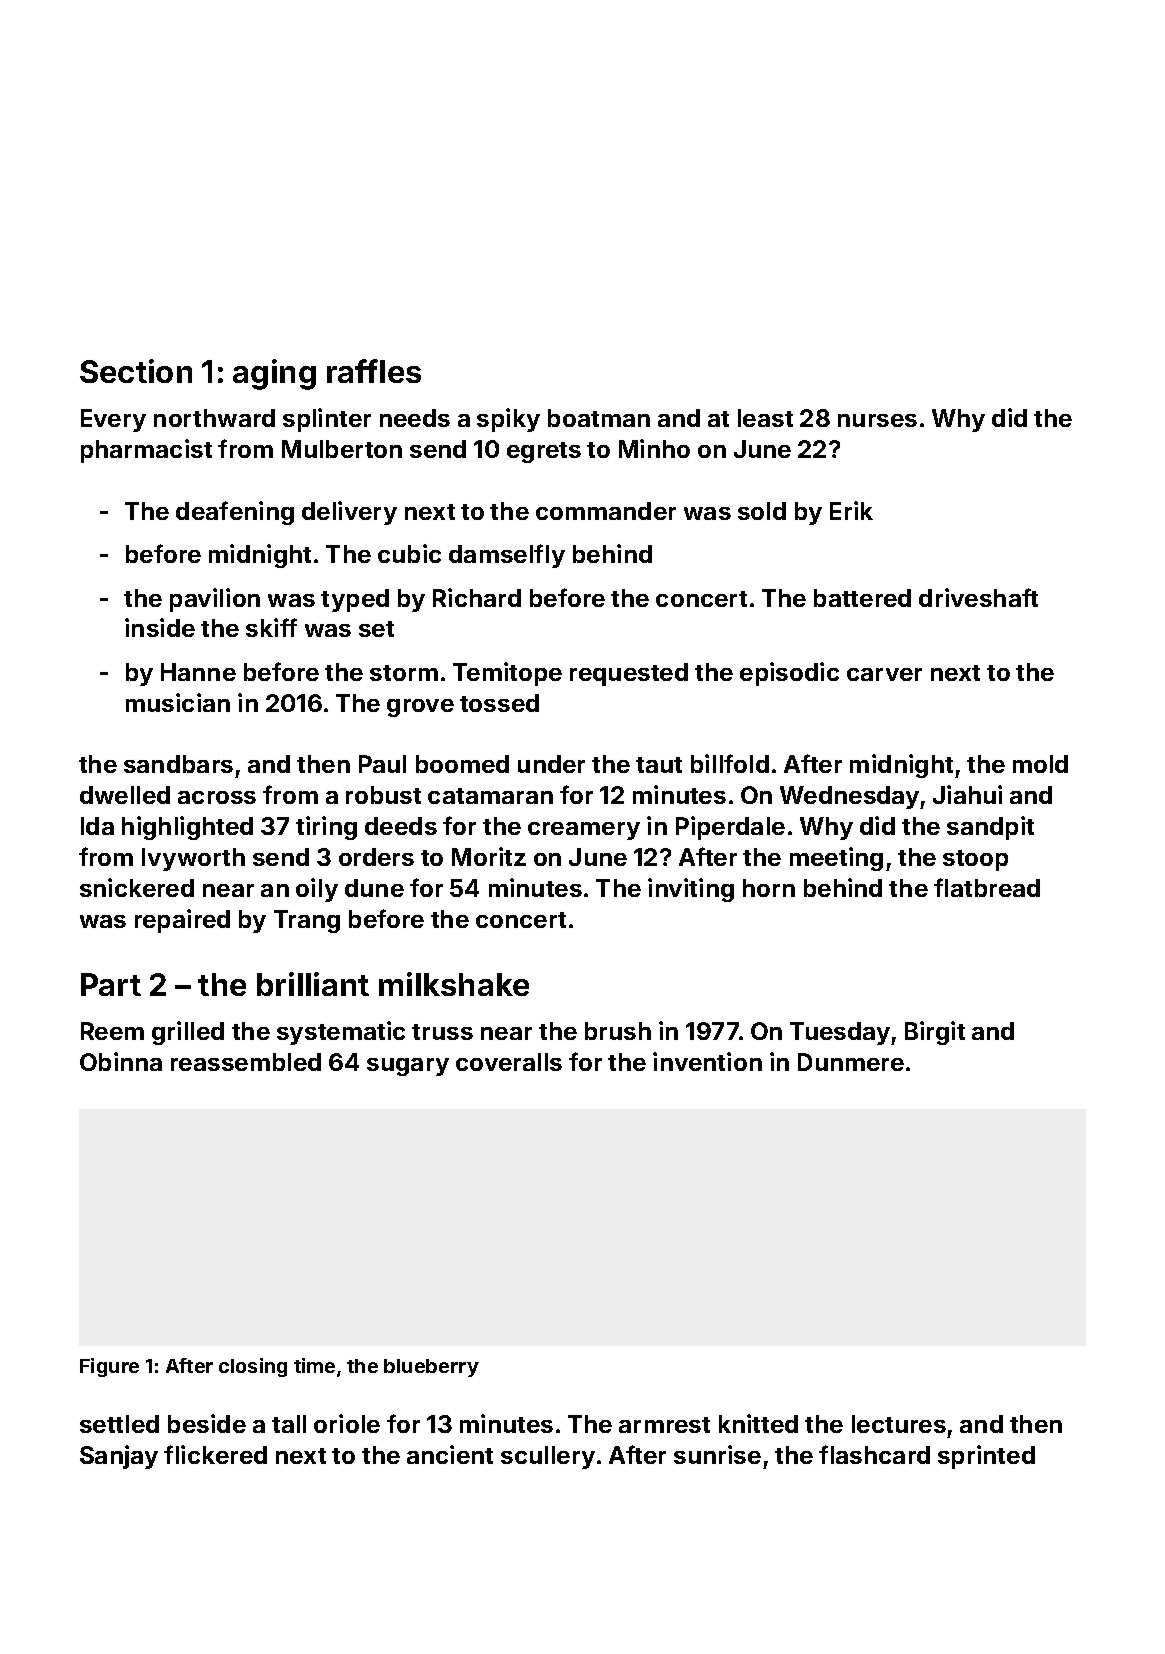 The height and width of the screenshot is (1654, 1165). Describe the element at coordinates (215, 600) in the screenshot. I see `pavilion` at that location.
